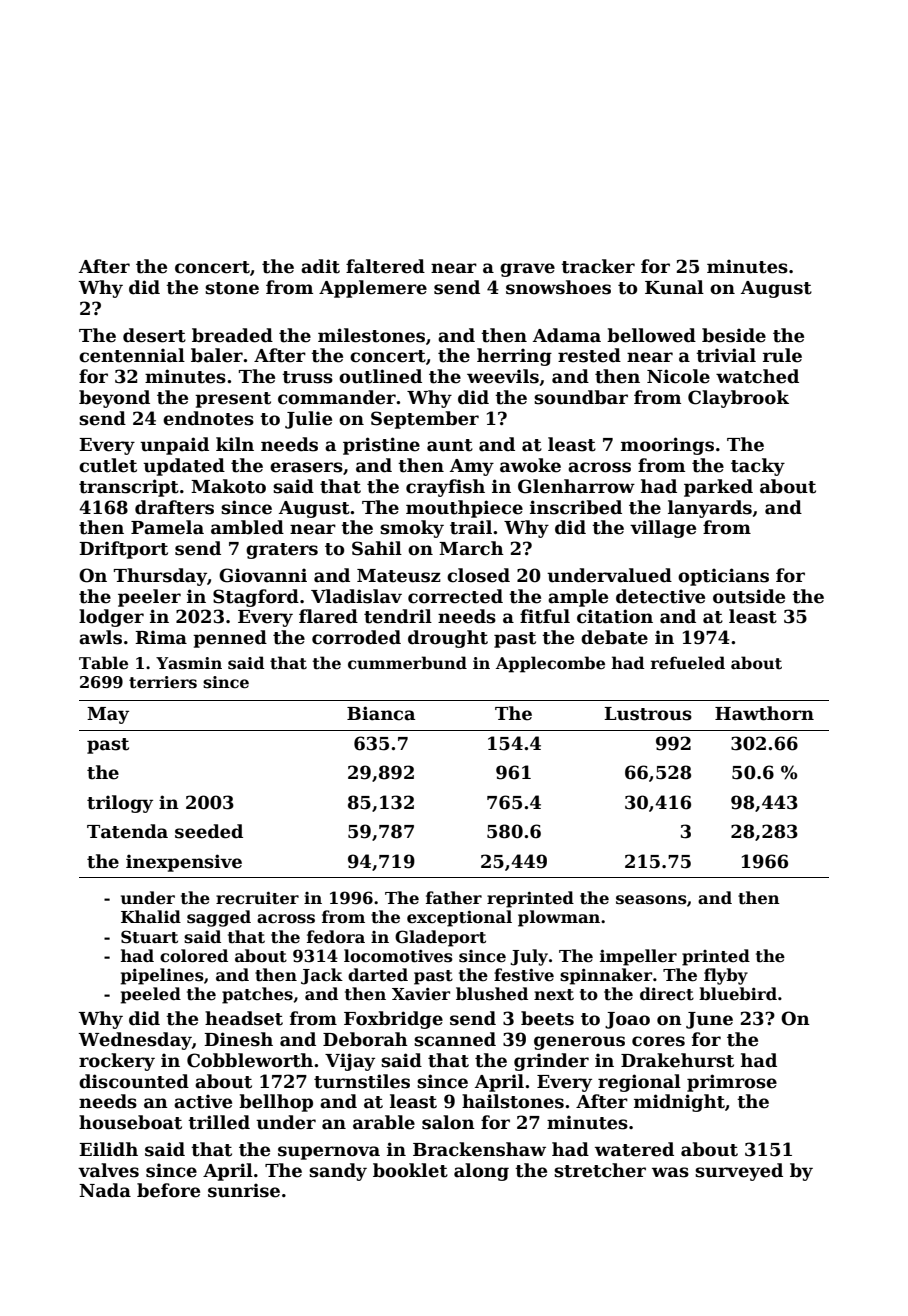  Describe the element at coordinates (757, 376) in the image. I see `watched` at that location.
